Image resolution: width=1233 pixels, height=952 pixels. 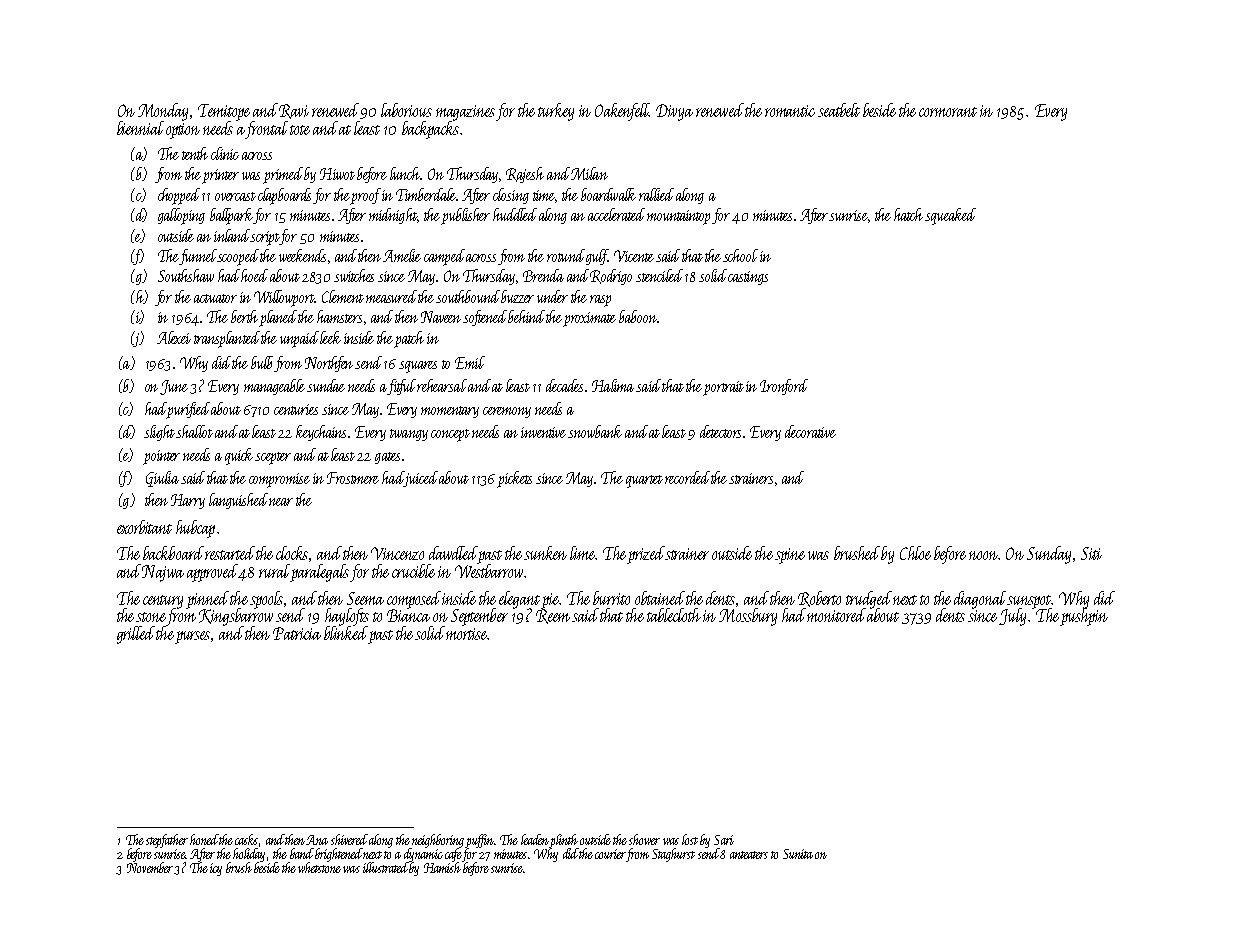 What do you see at coordinates (545, 553) in the screenshot?
I see `sunken` at bounding box center [545, 553].
